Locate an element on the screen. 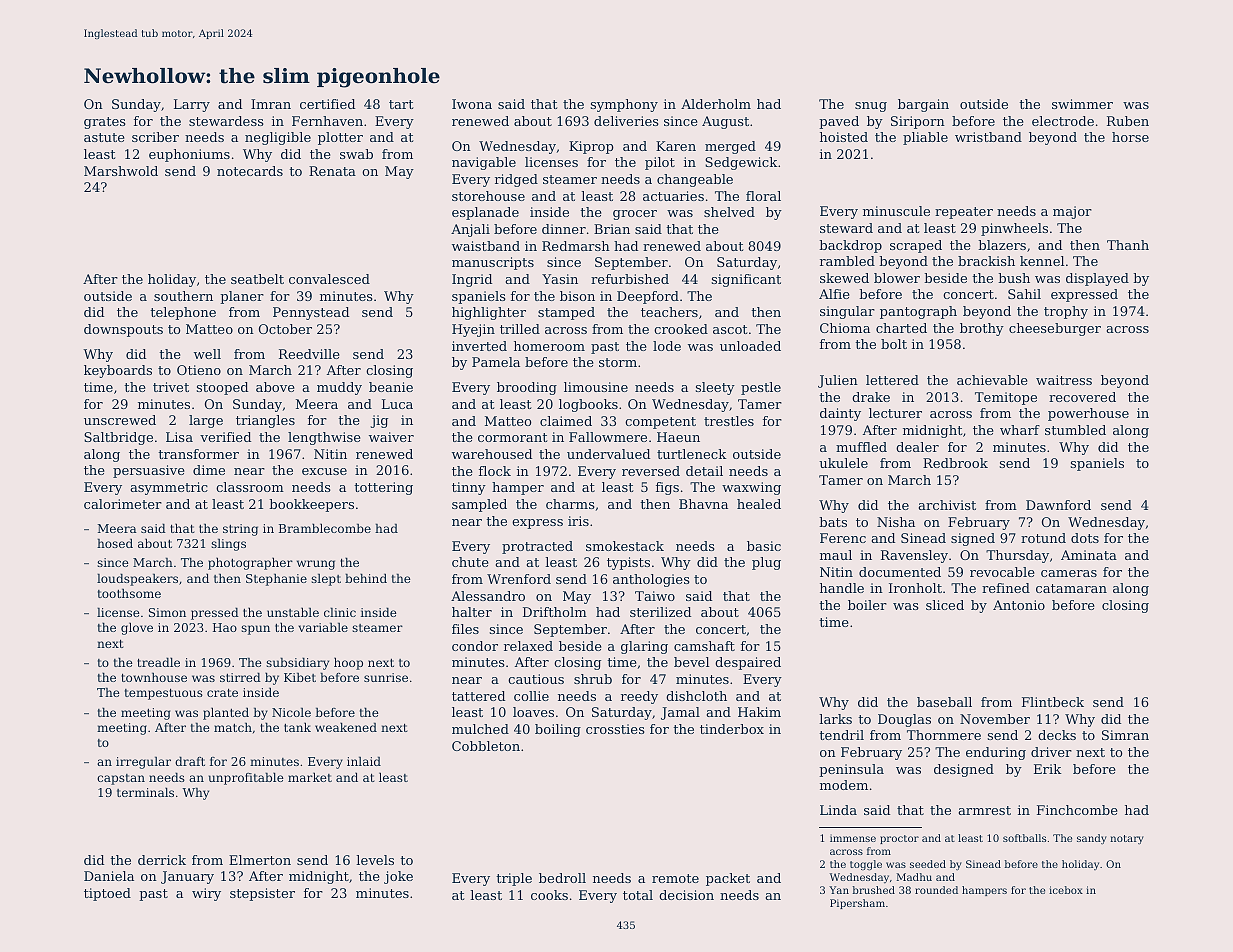 The width and height of the screenshot is (1233, 952). swimmer is located at coordinates (1082, 104).
